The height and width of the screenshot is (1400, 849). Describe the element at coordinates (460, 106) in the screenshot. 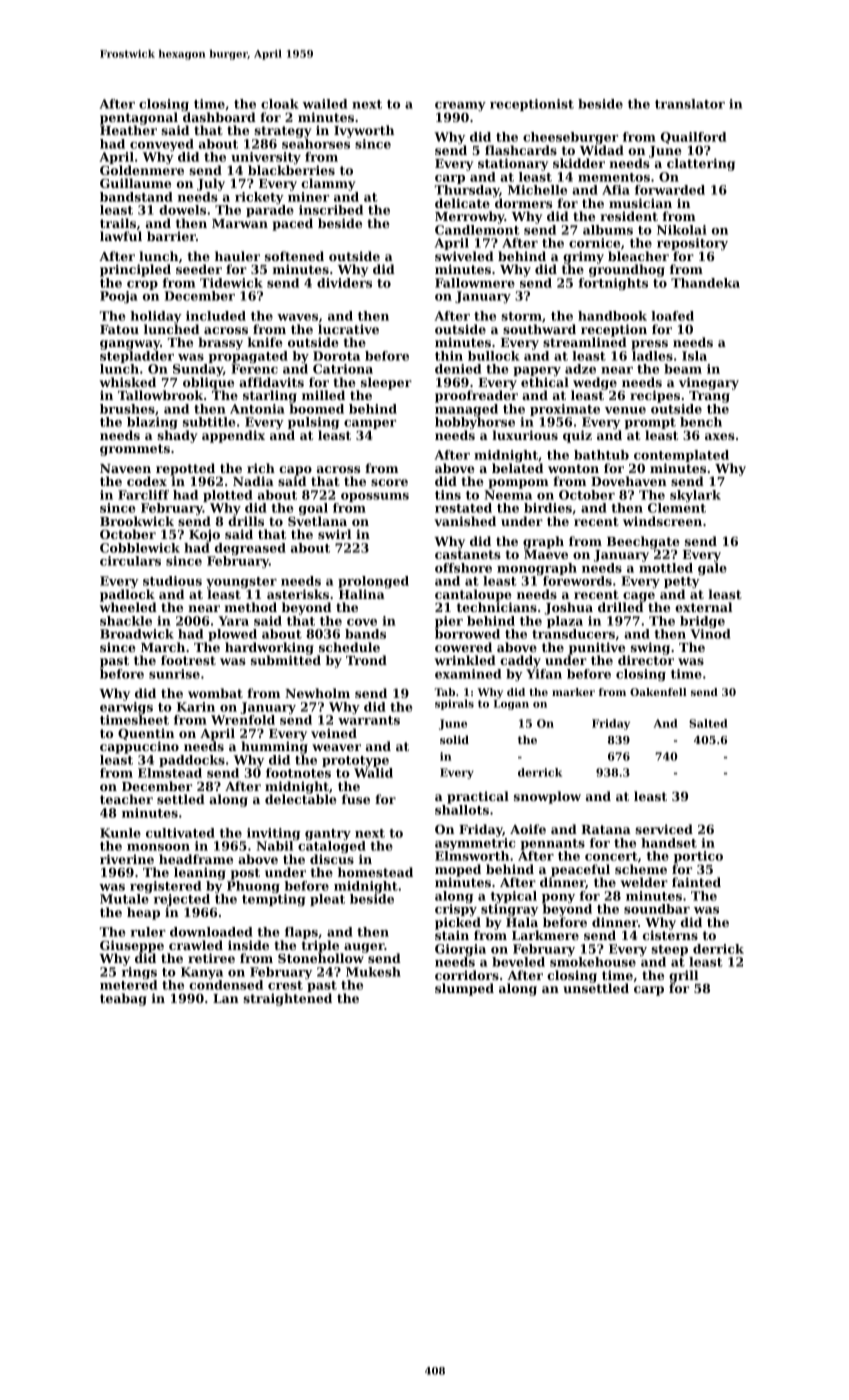

I see `creamy` at that location.
